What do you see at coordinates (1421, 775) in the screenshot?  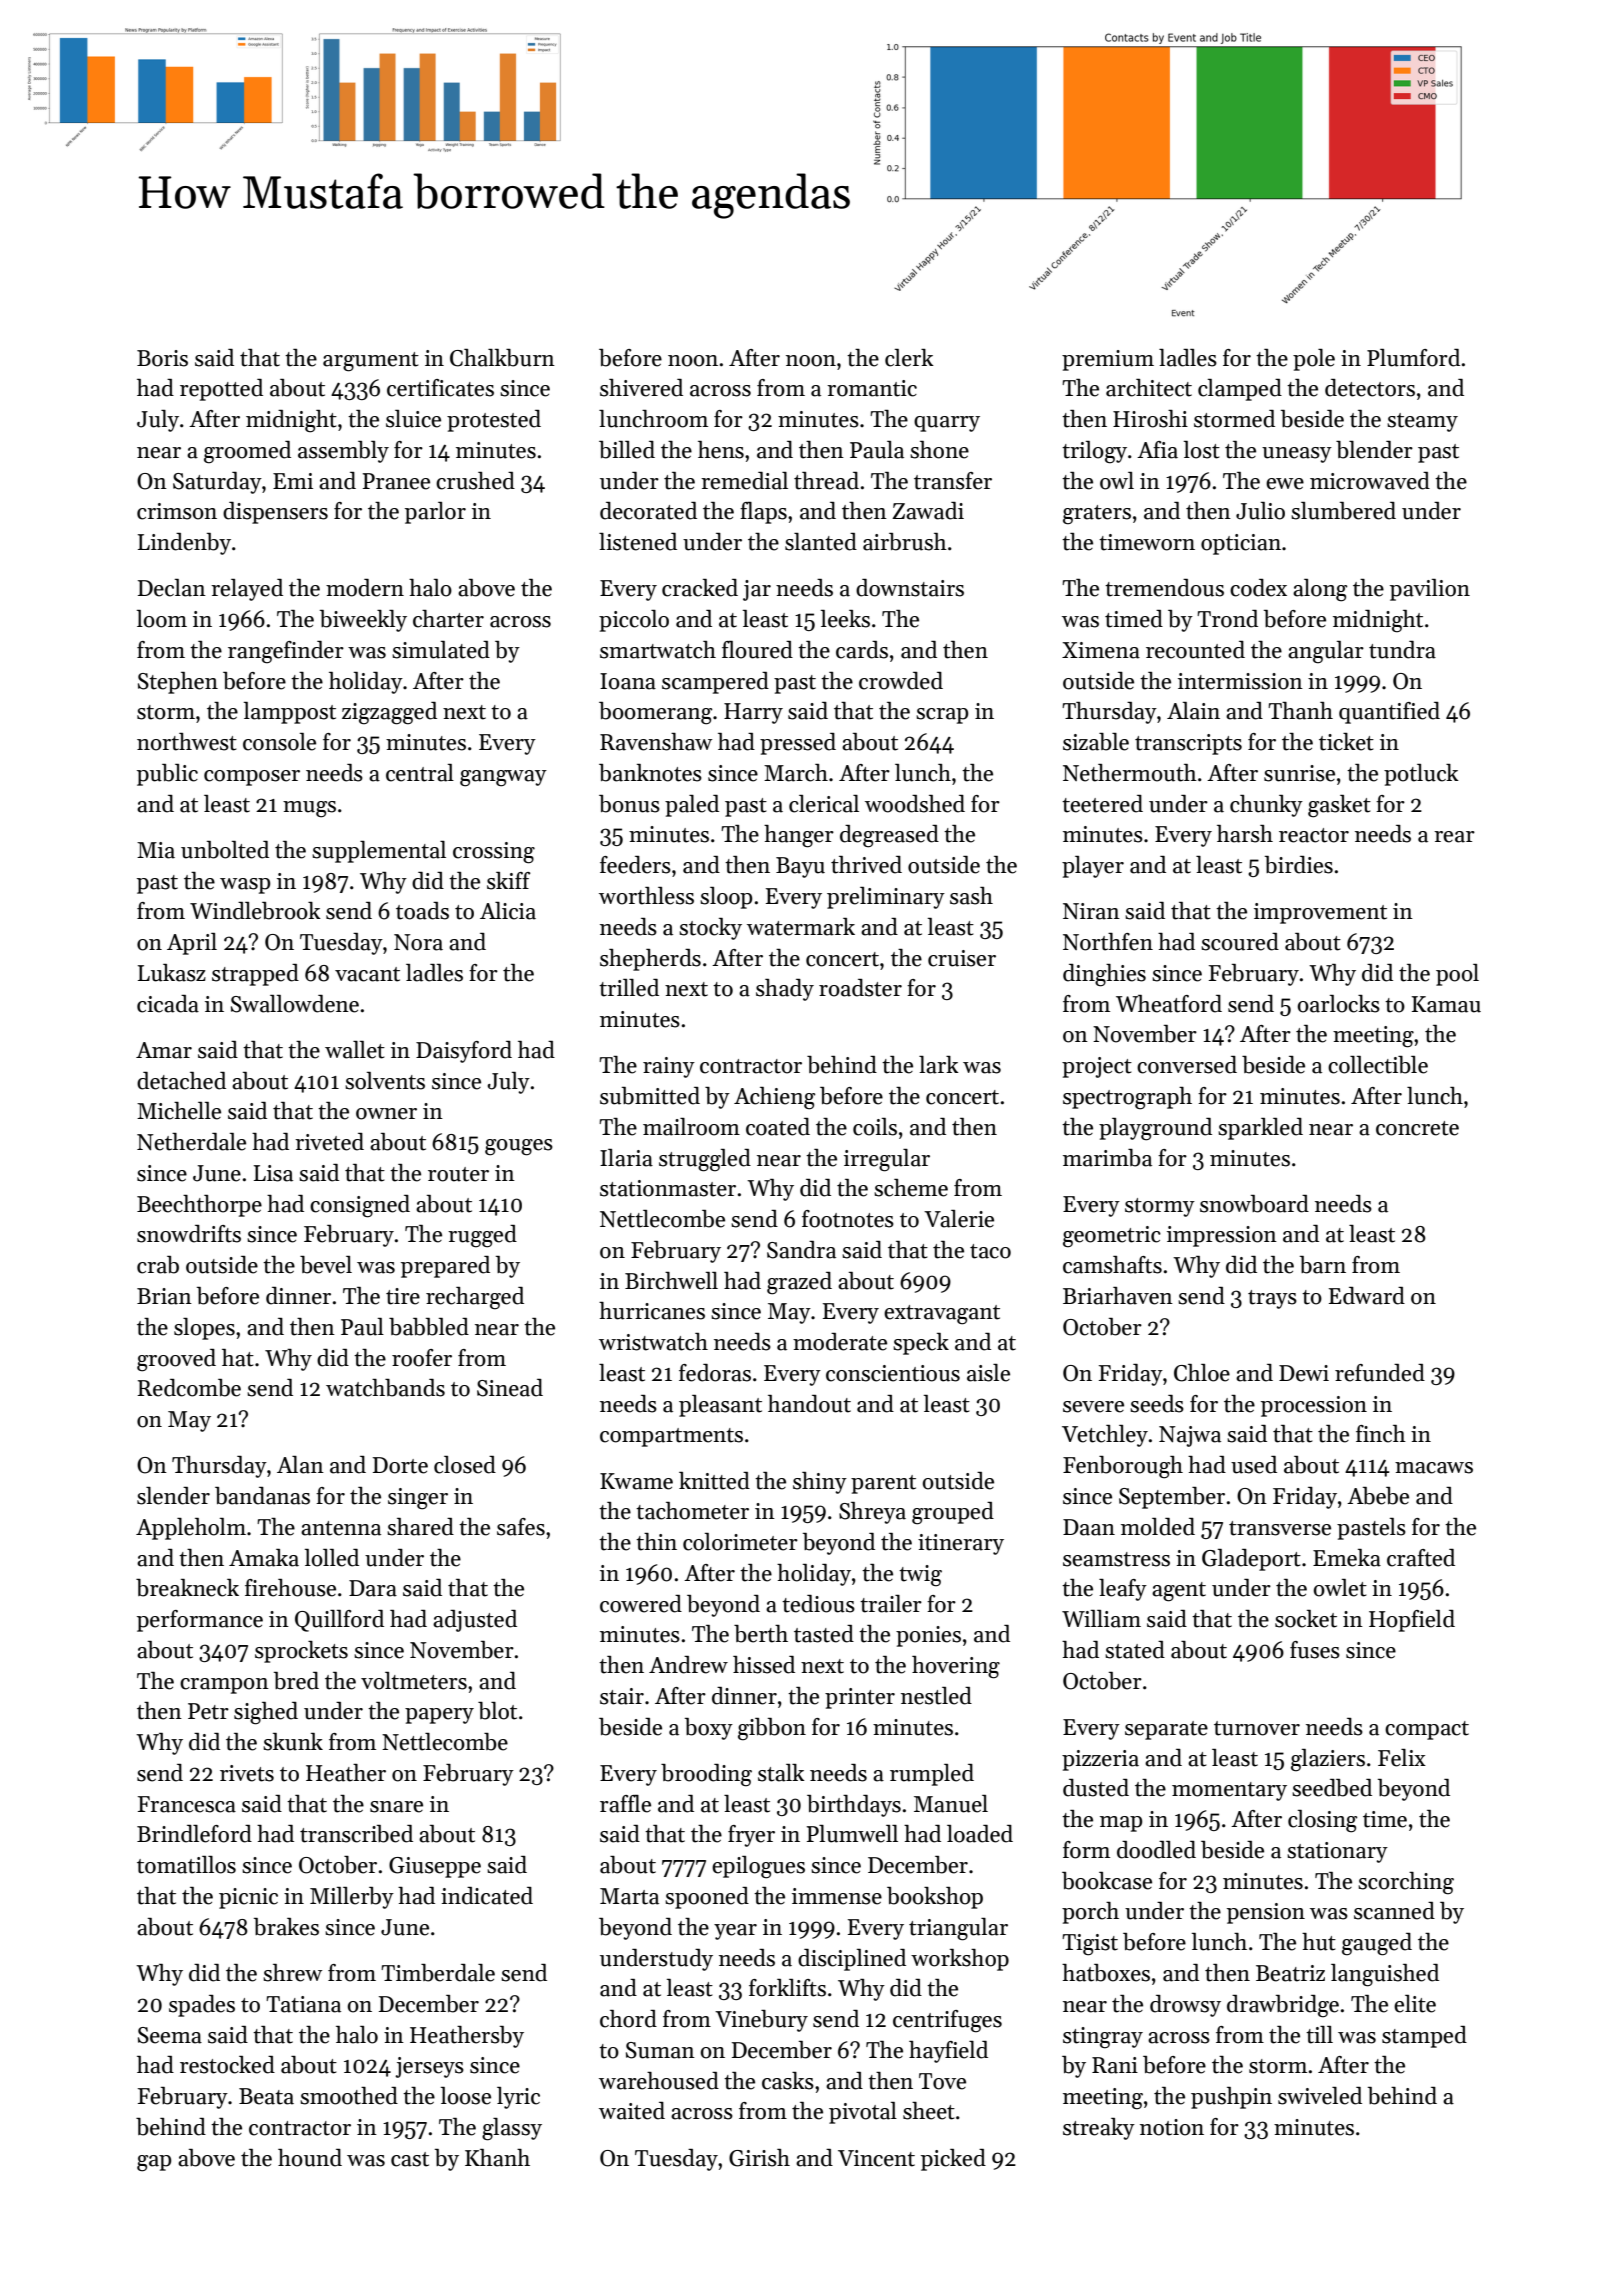 I see `potluck` at bounding box center [1421, 775].
